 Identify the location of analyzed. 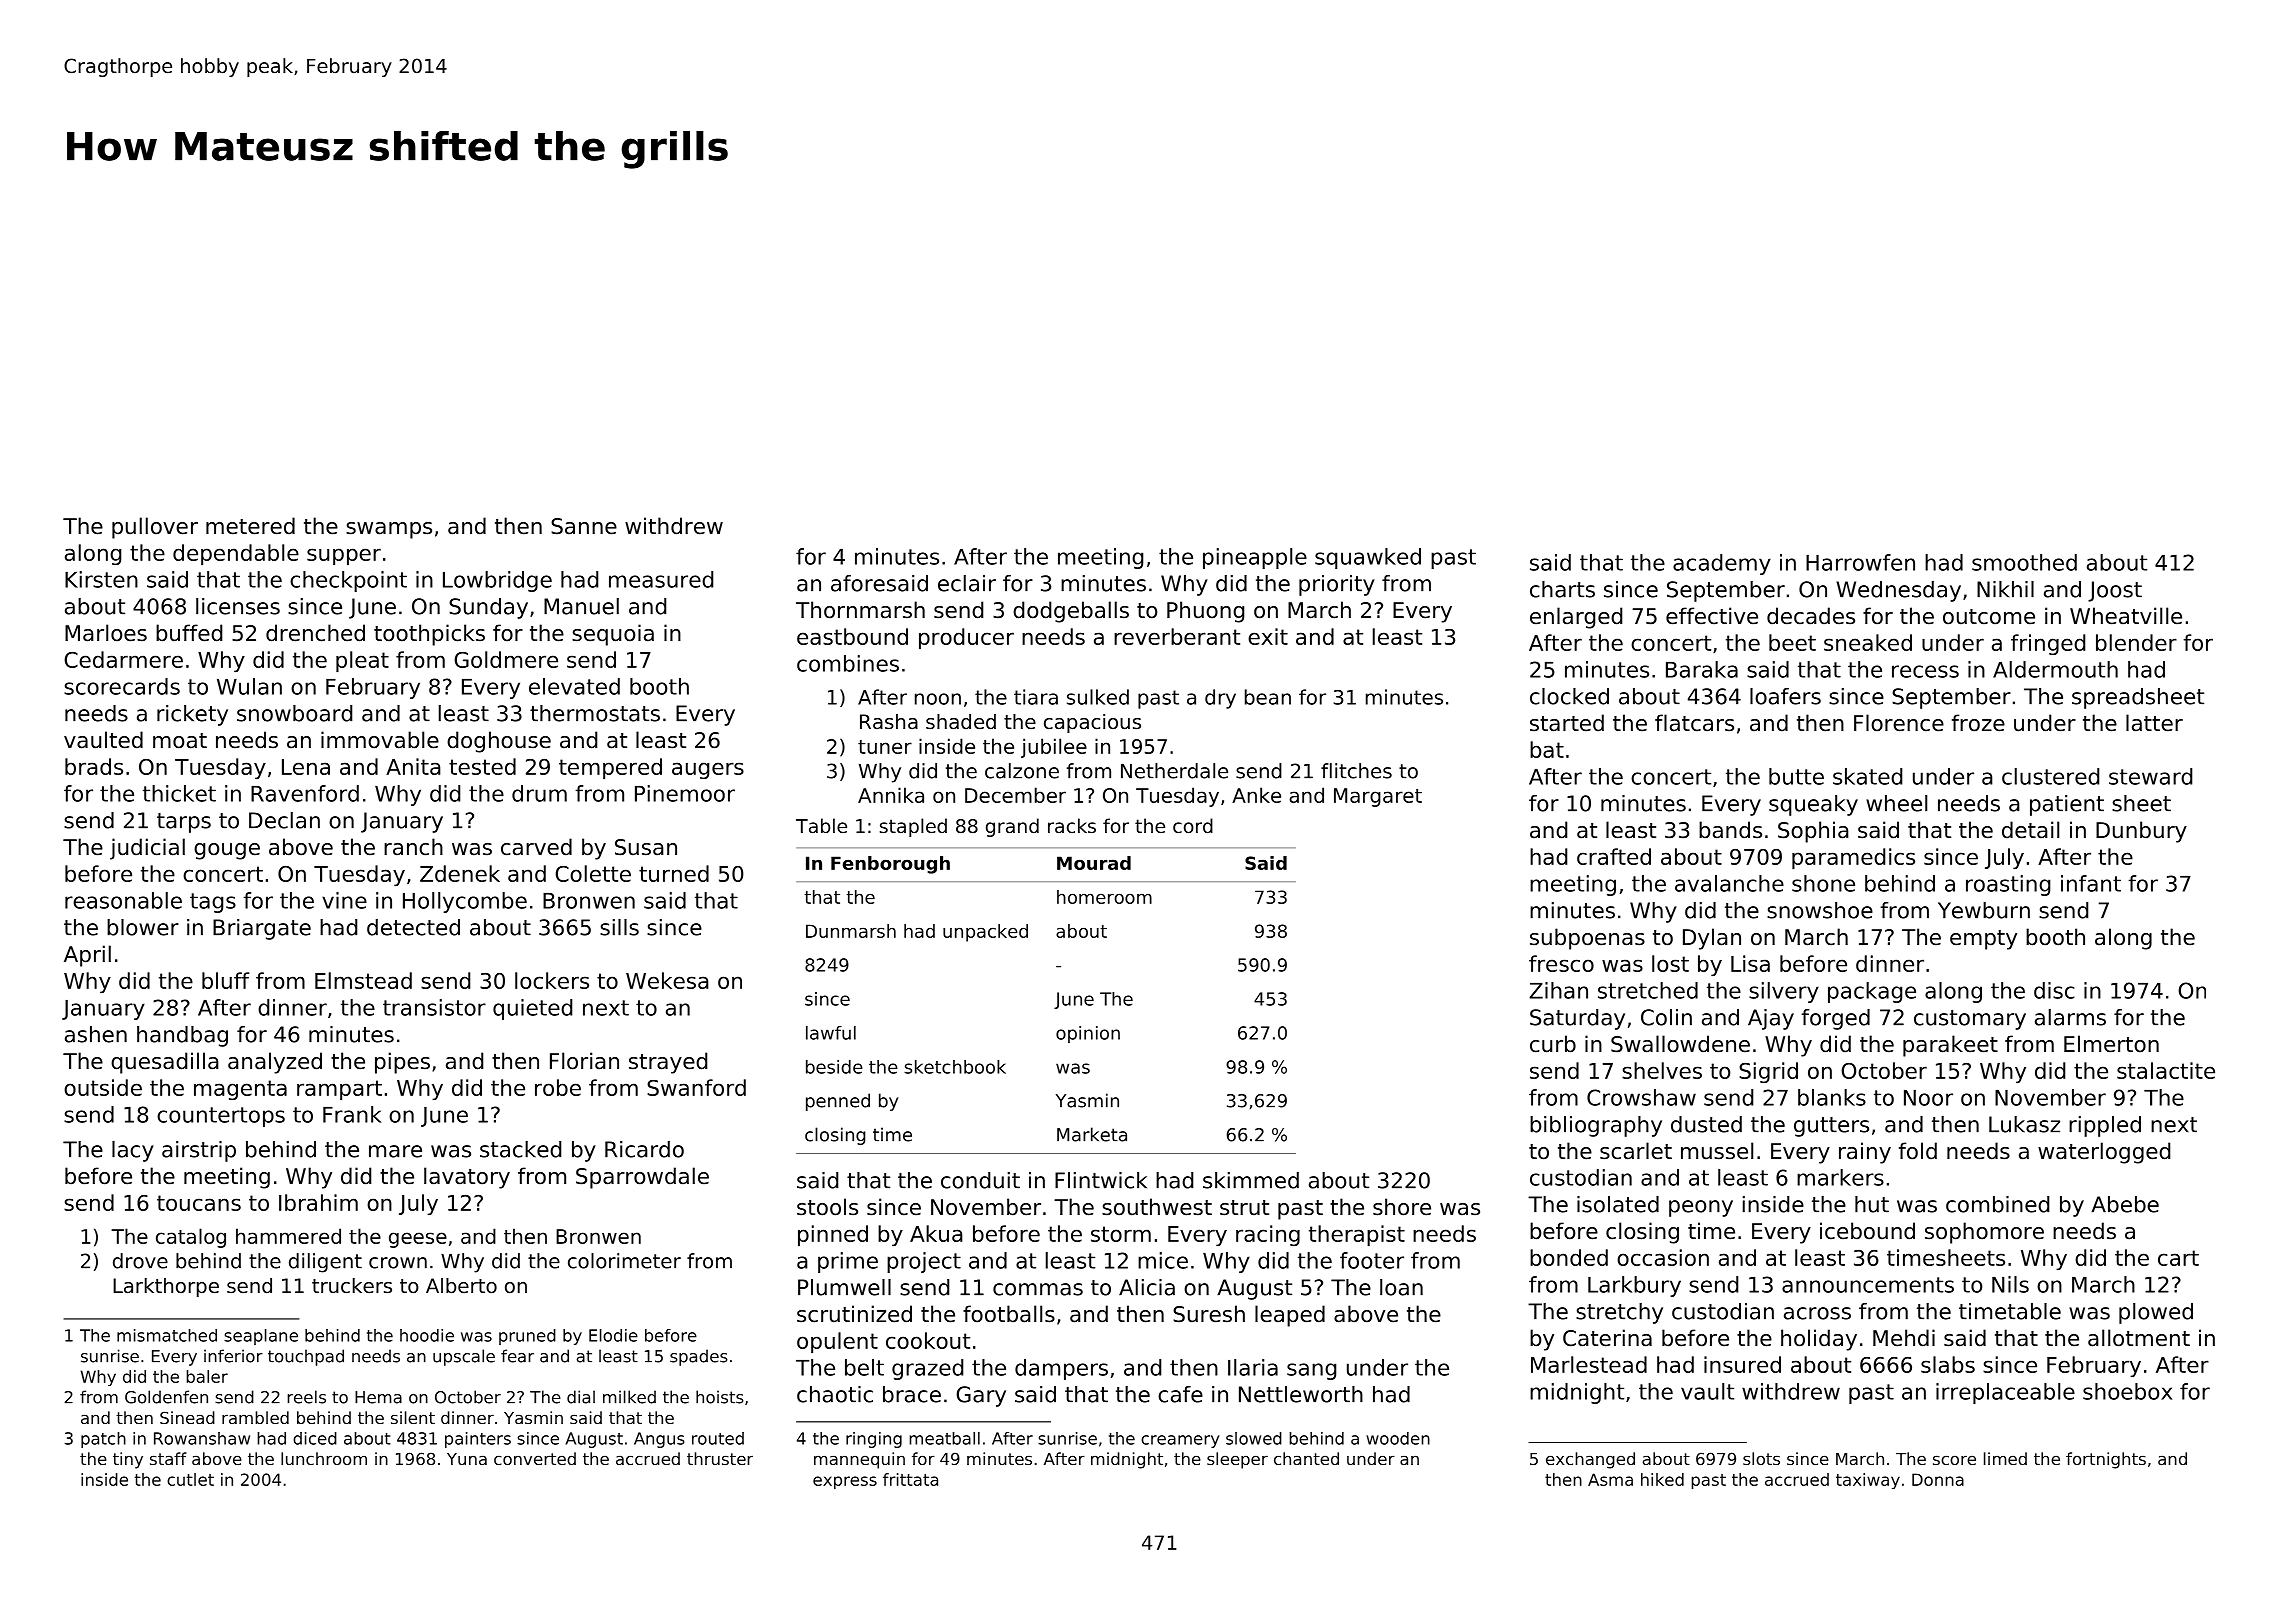
(275, 1063).
